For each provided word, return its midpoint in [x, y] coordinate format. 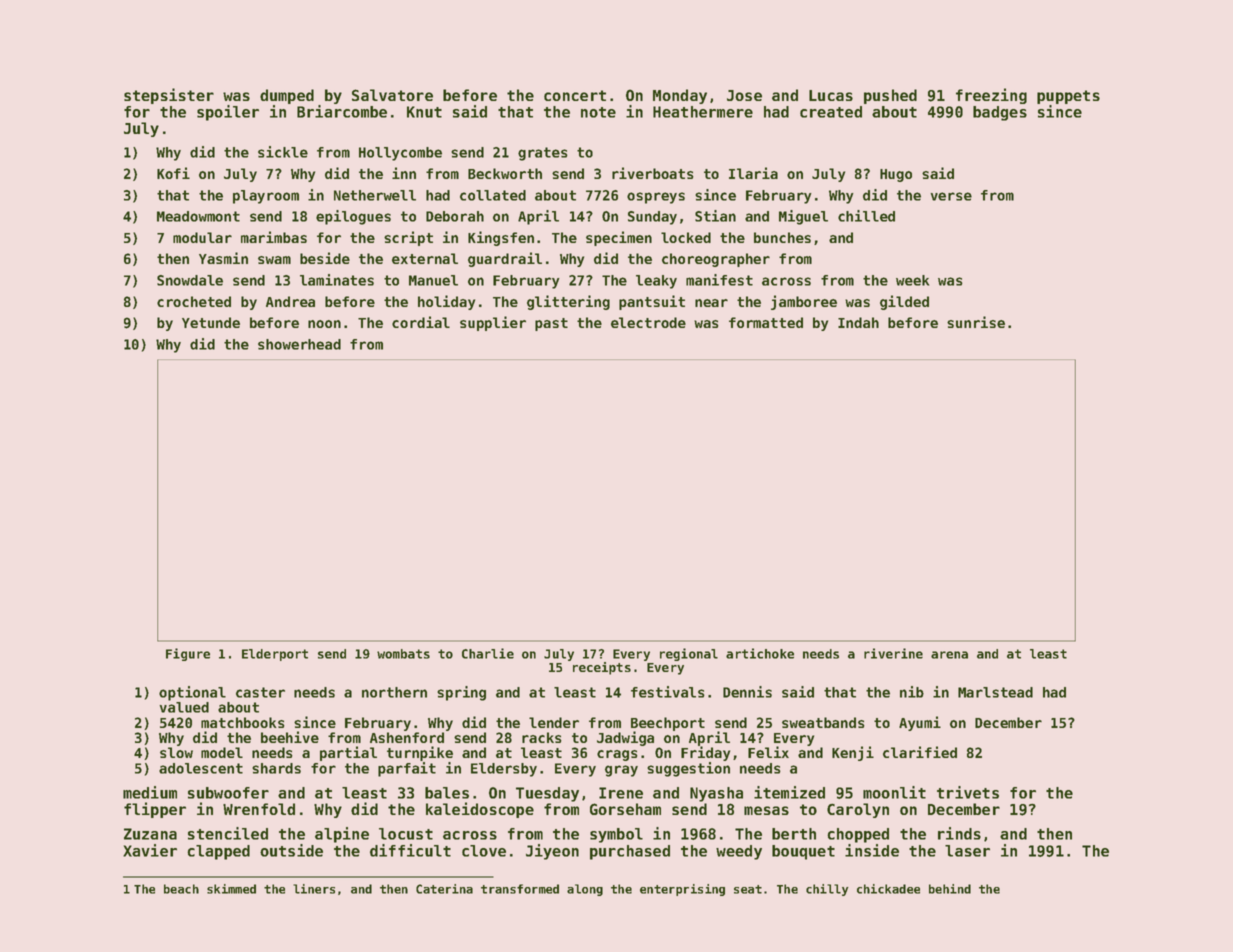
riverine [893, 653]
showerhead [299, 344]
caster [260, 692]
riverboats [652, 173]
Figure [188, 654]
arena [949, 655]
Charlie [488, 653]
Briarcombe [342, 111]
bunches [782, 237]
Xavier [150, 850]
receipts [602, 668]
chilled [866, 216]
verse [951, 196]
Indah [858, 322]
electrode [648, 322]
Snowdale [190, 280]
